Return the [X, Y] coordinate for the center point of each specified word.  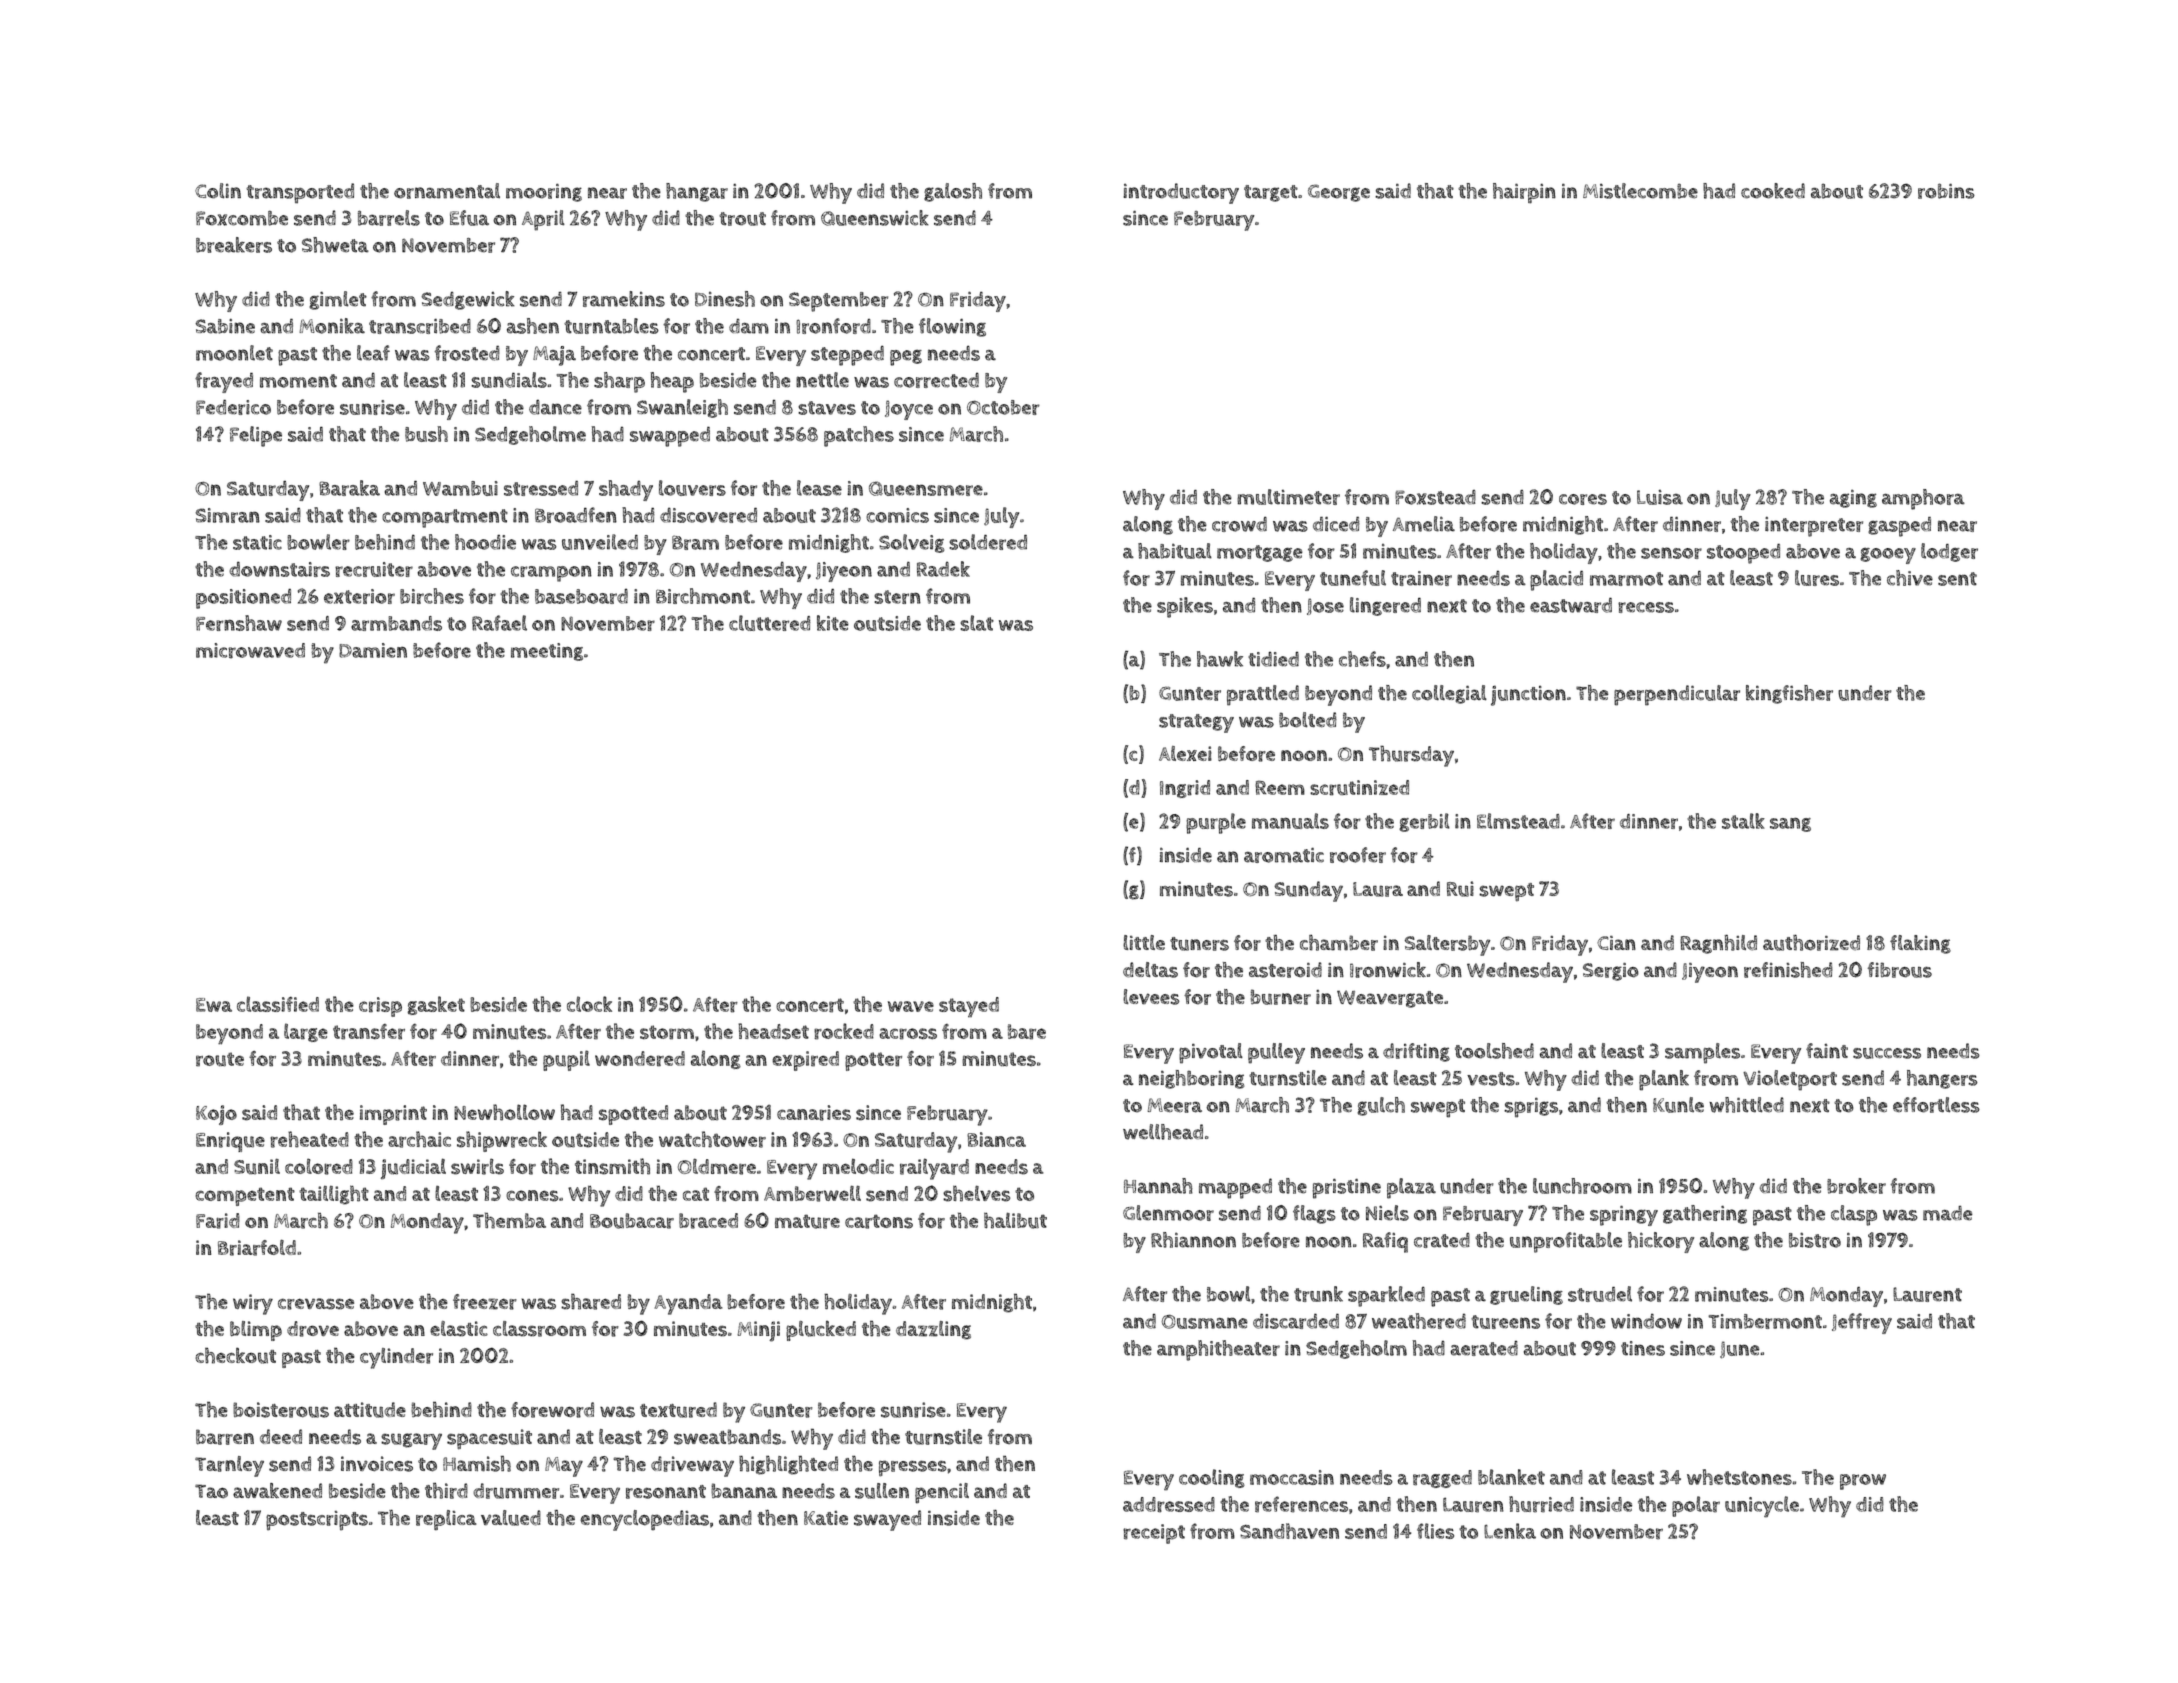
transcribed [420, 326]
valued [511, 1518]
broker [1856, 1186]
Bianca [996, 1139]
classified [278, 1004]
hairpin [1524, 193]
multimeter [1288, 497]
